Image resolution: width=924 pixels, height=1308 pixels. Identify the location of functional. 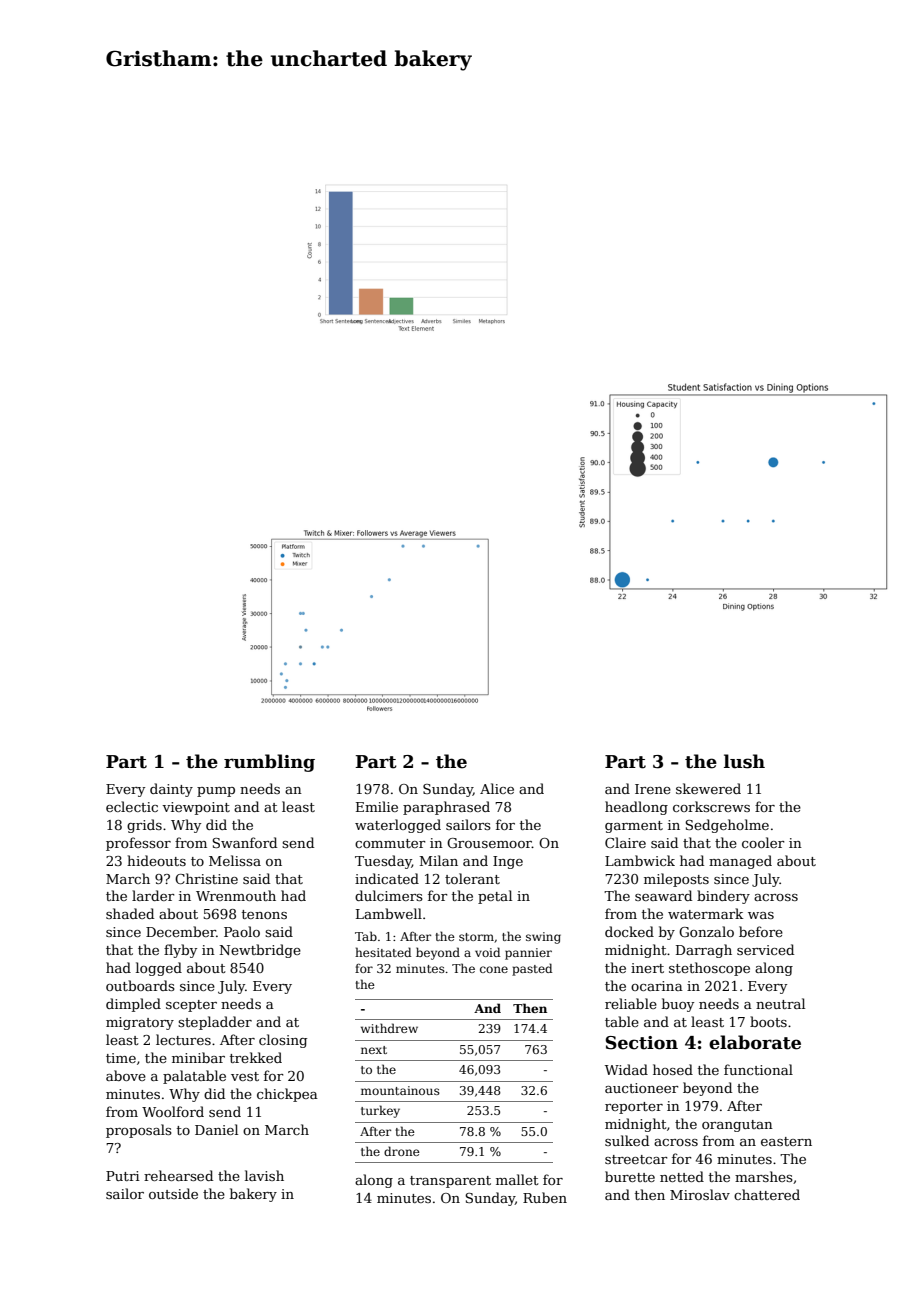
(758, 1069).
